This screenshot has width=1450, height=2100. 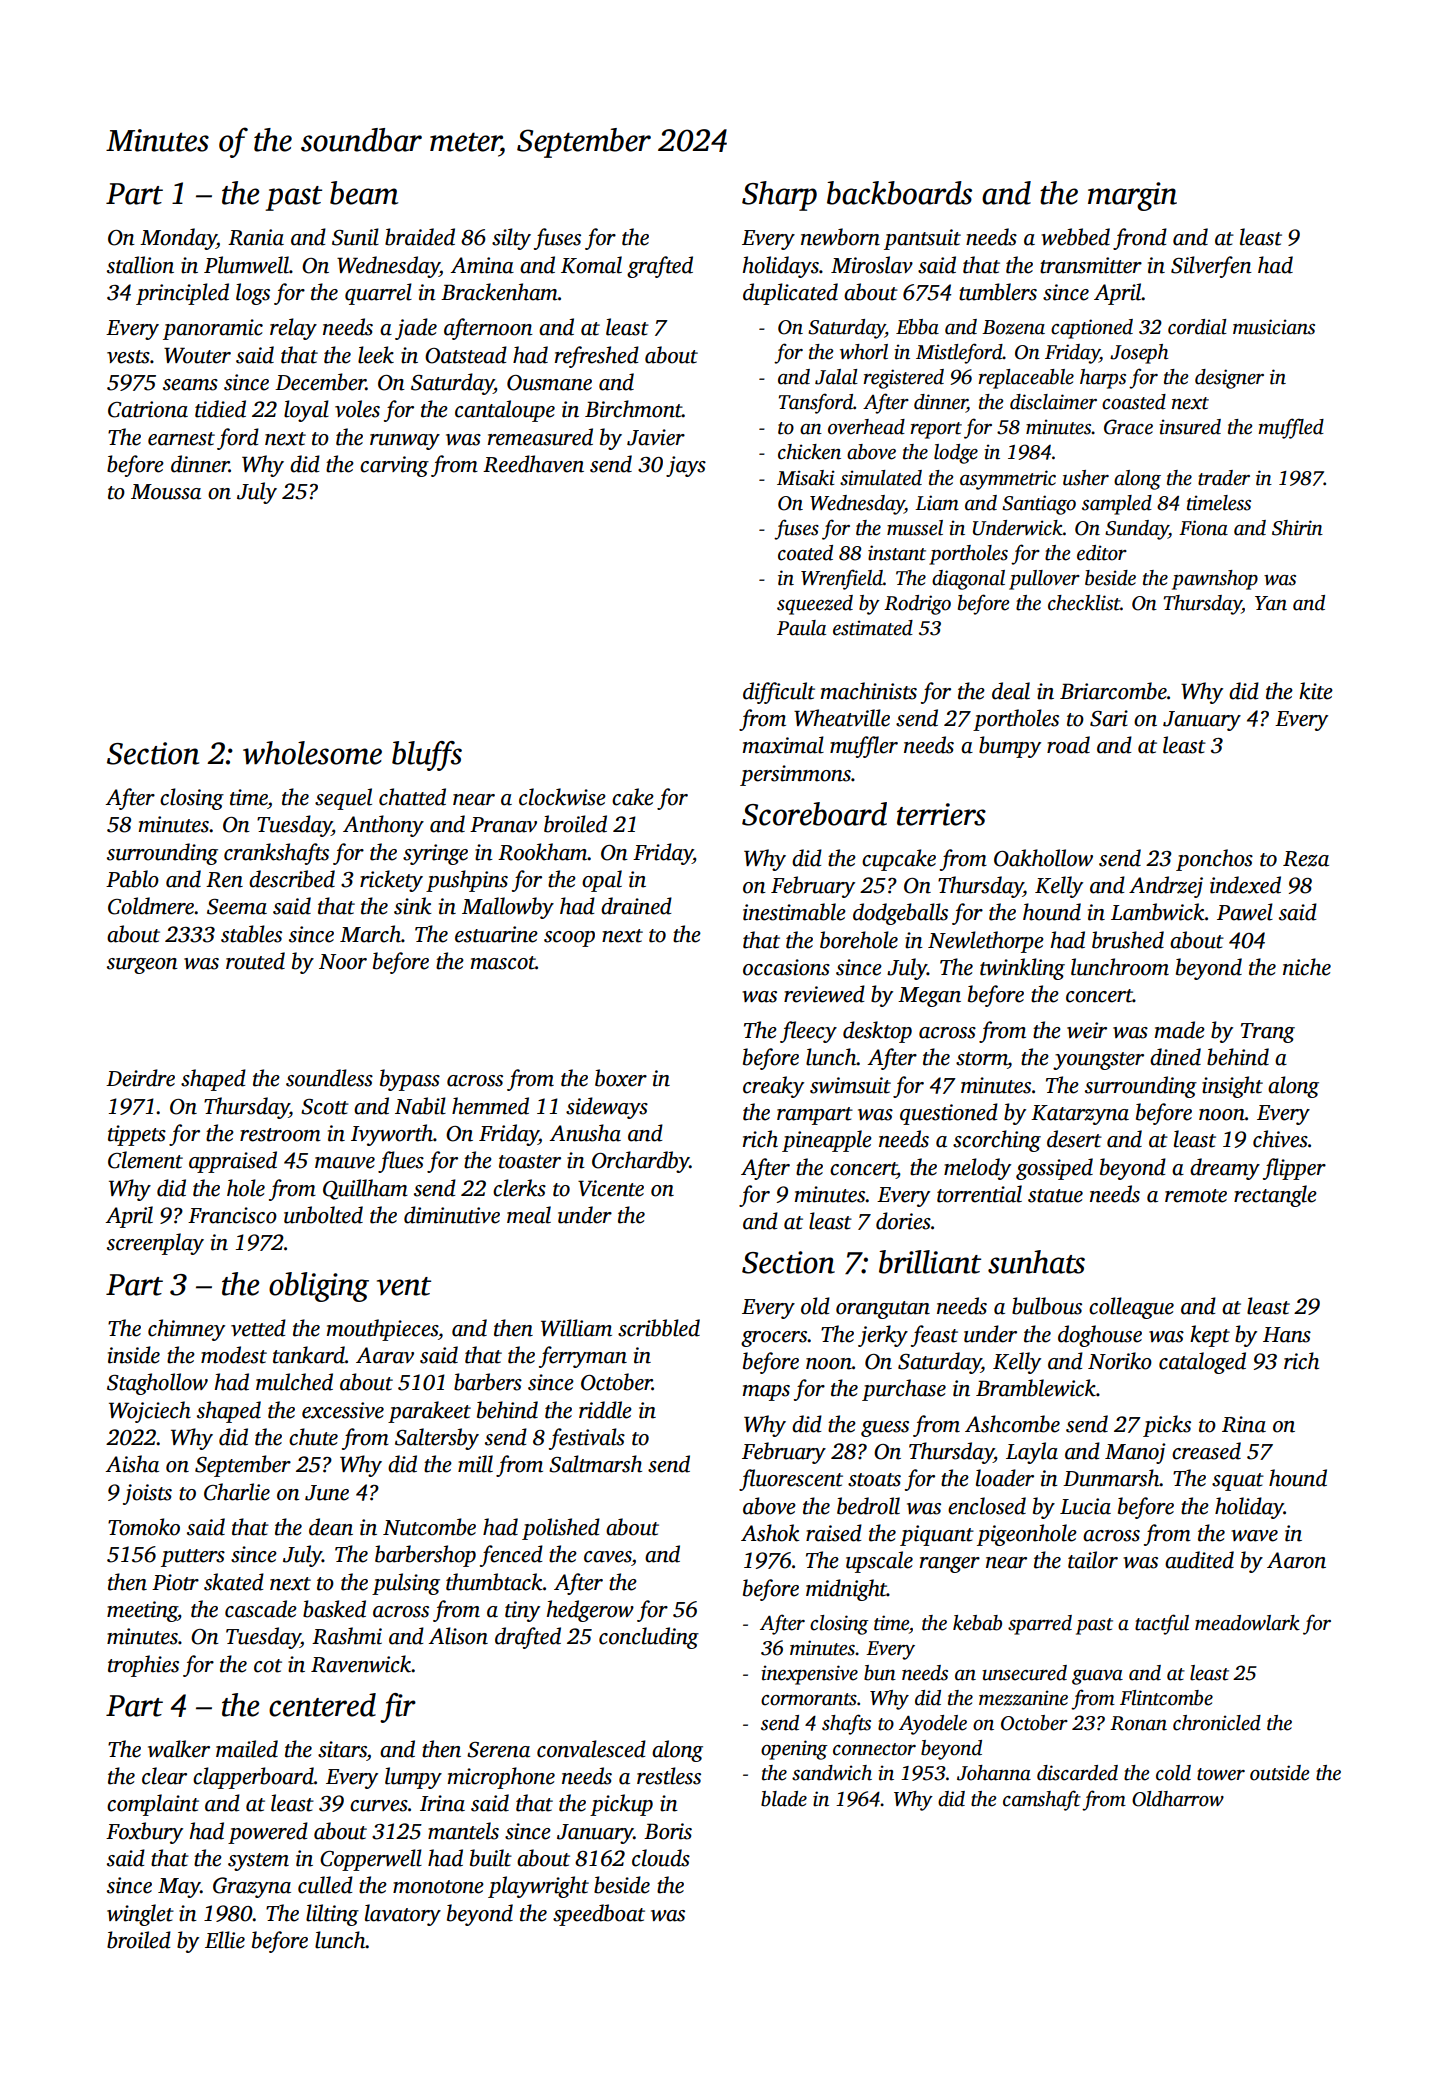 I want to click on beam, so click(x=364, y=193).
